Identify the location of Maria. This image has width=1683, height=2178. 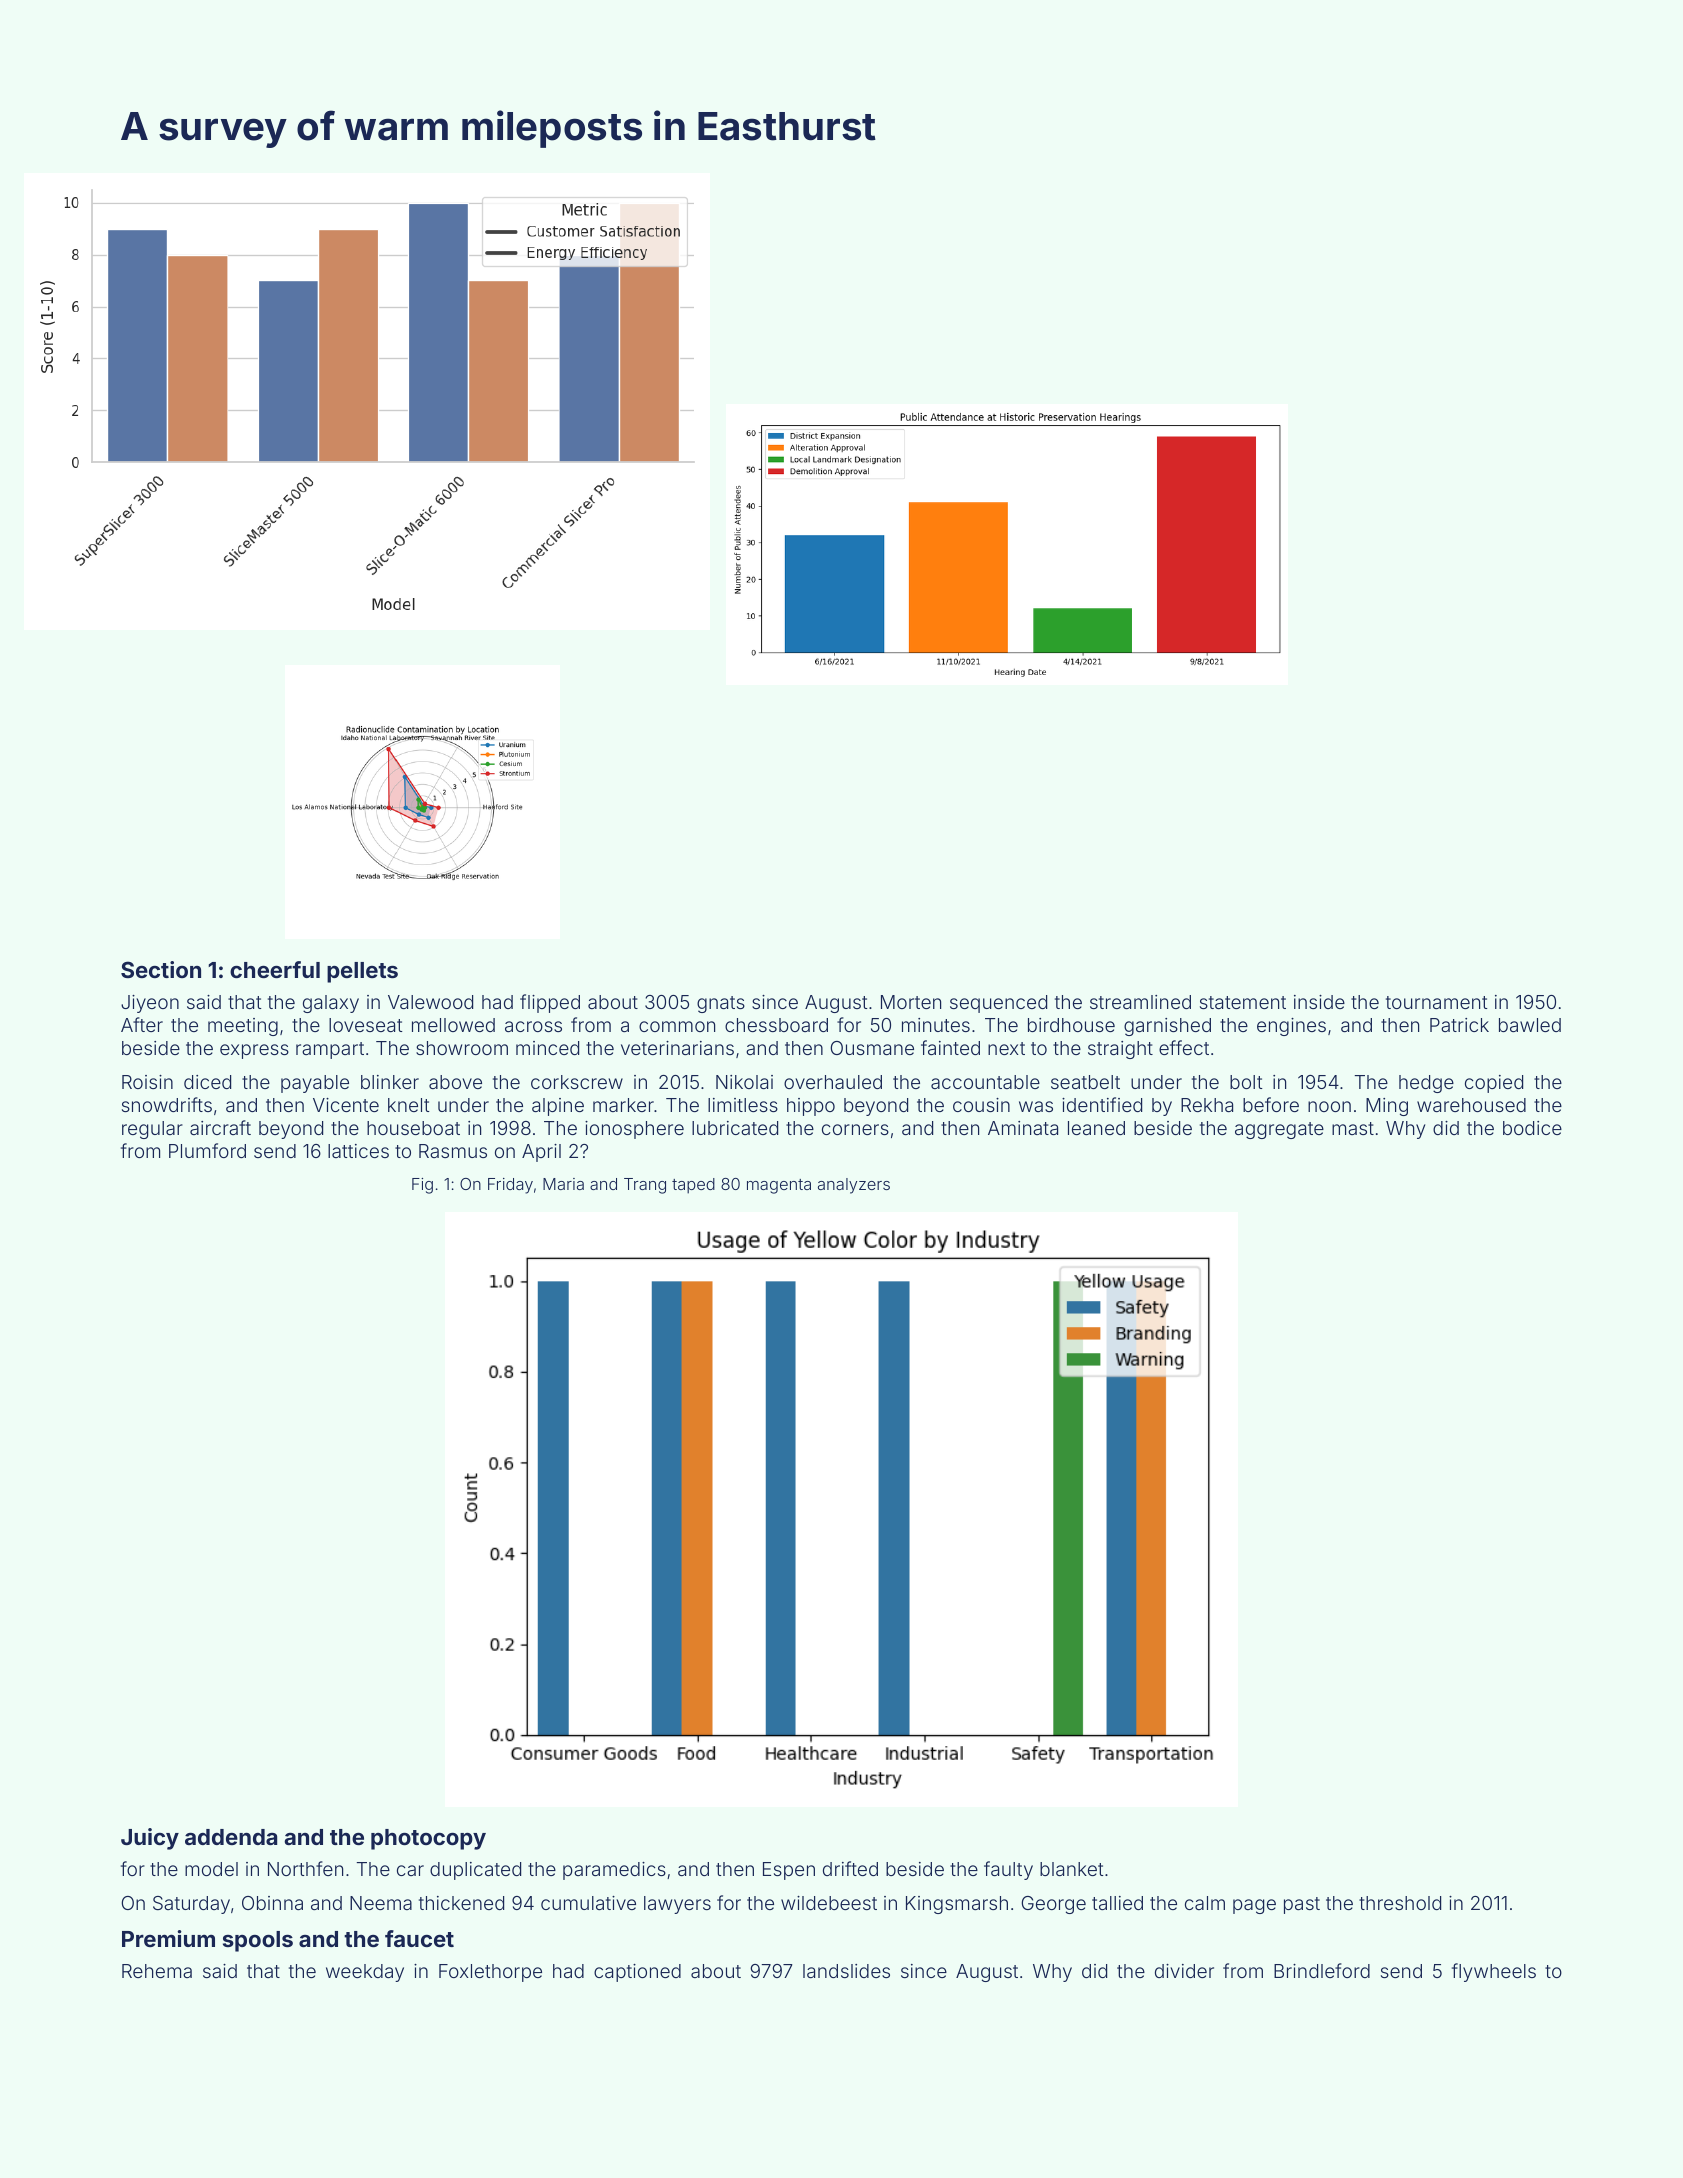
(563, 1184).
